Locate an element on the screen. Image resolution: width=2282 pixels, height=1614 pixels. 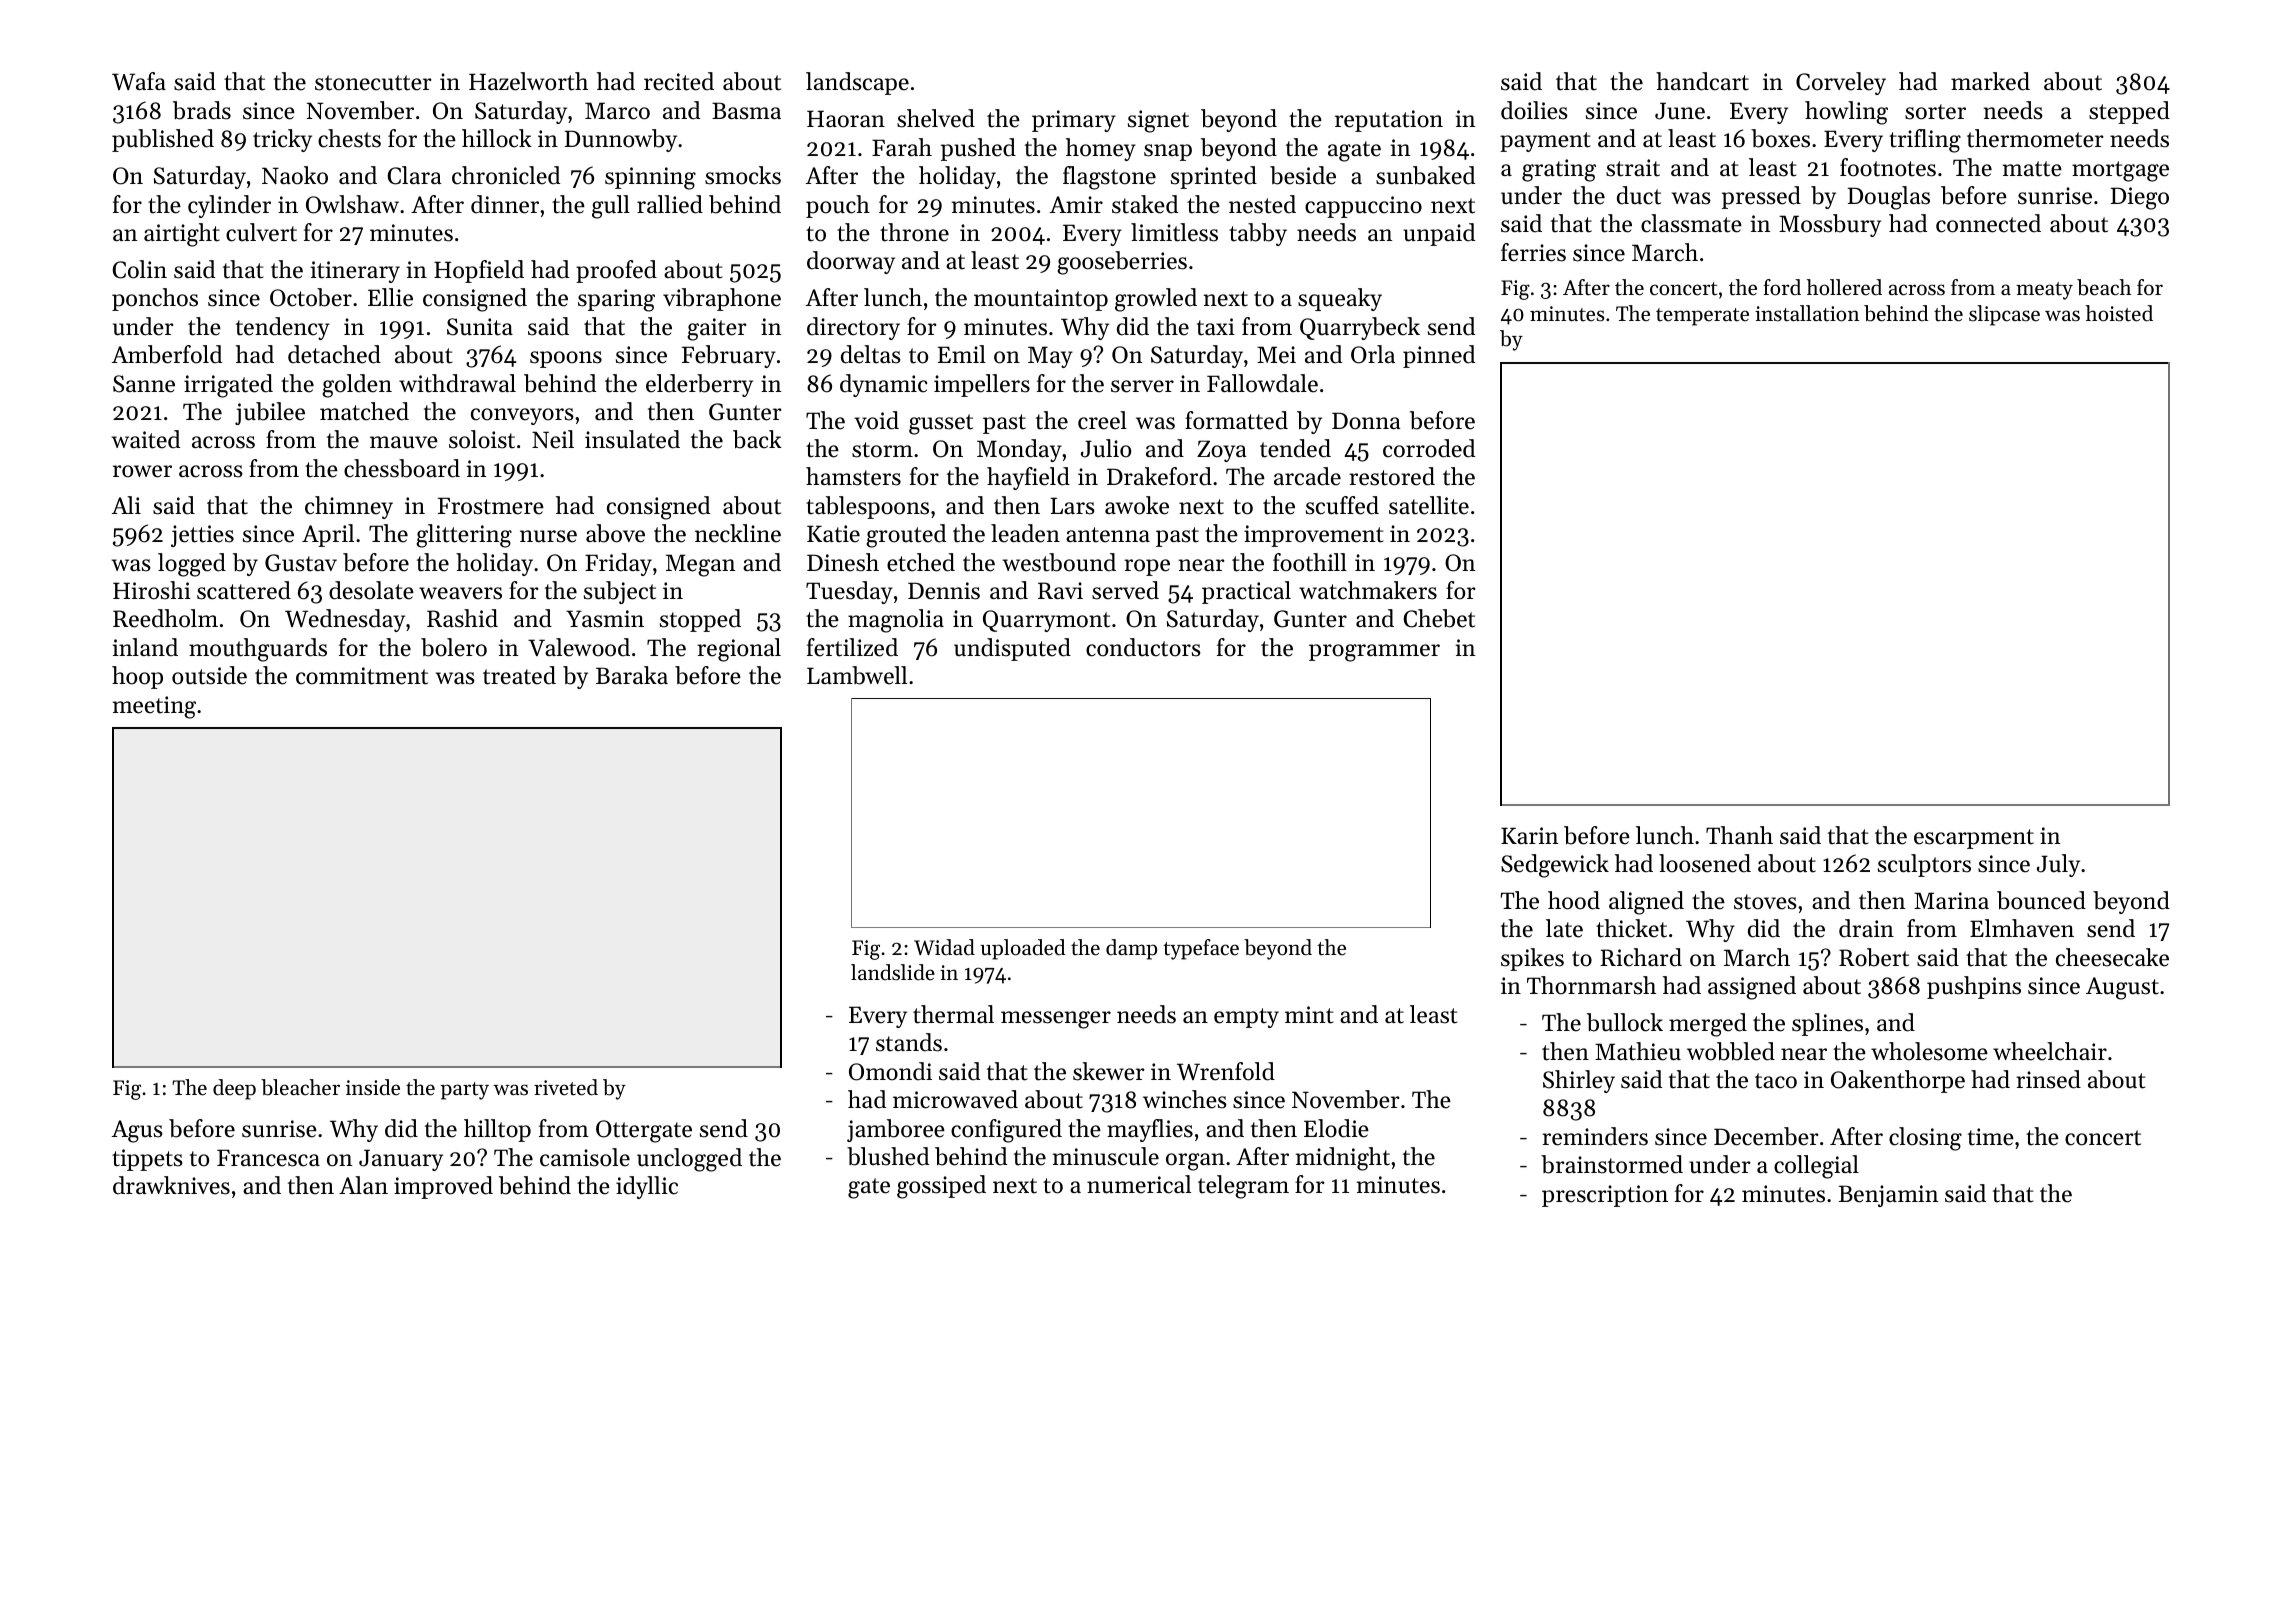
bleacher is located at coordinates (300, 1087).
